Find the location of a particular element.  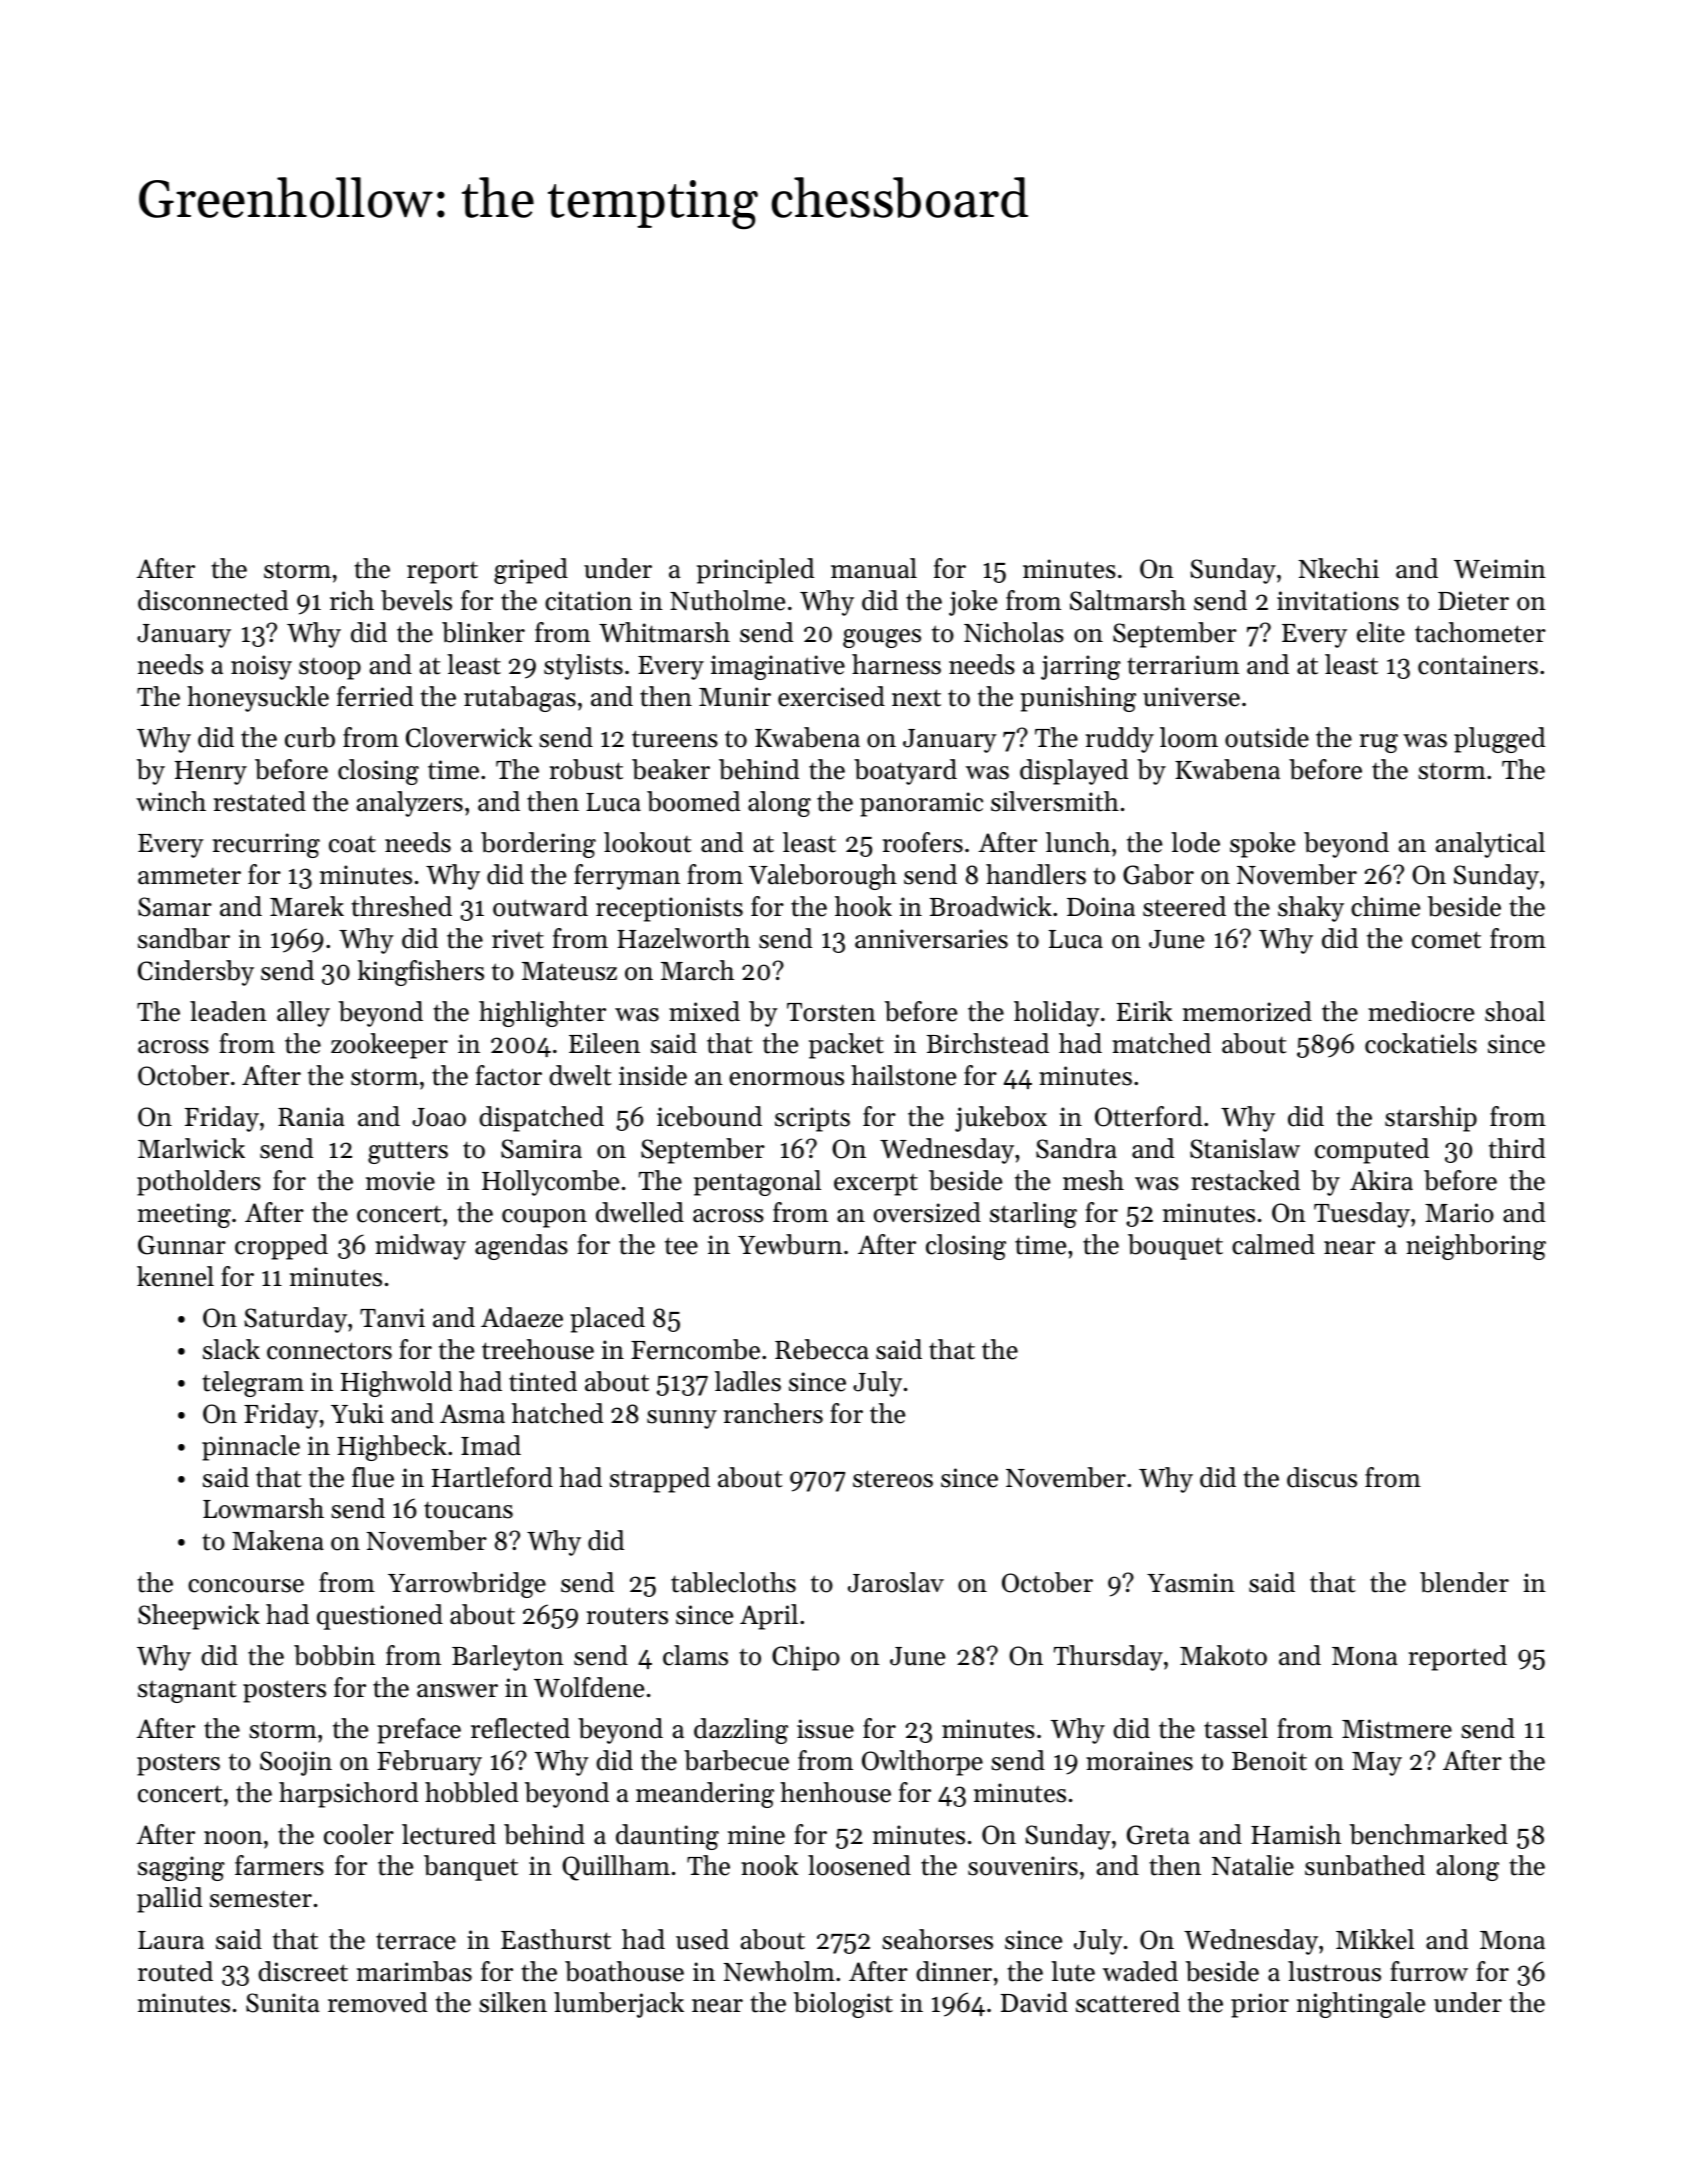

Nkechi is located at coordinates (1339, 568).
